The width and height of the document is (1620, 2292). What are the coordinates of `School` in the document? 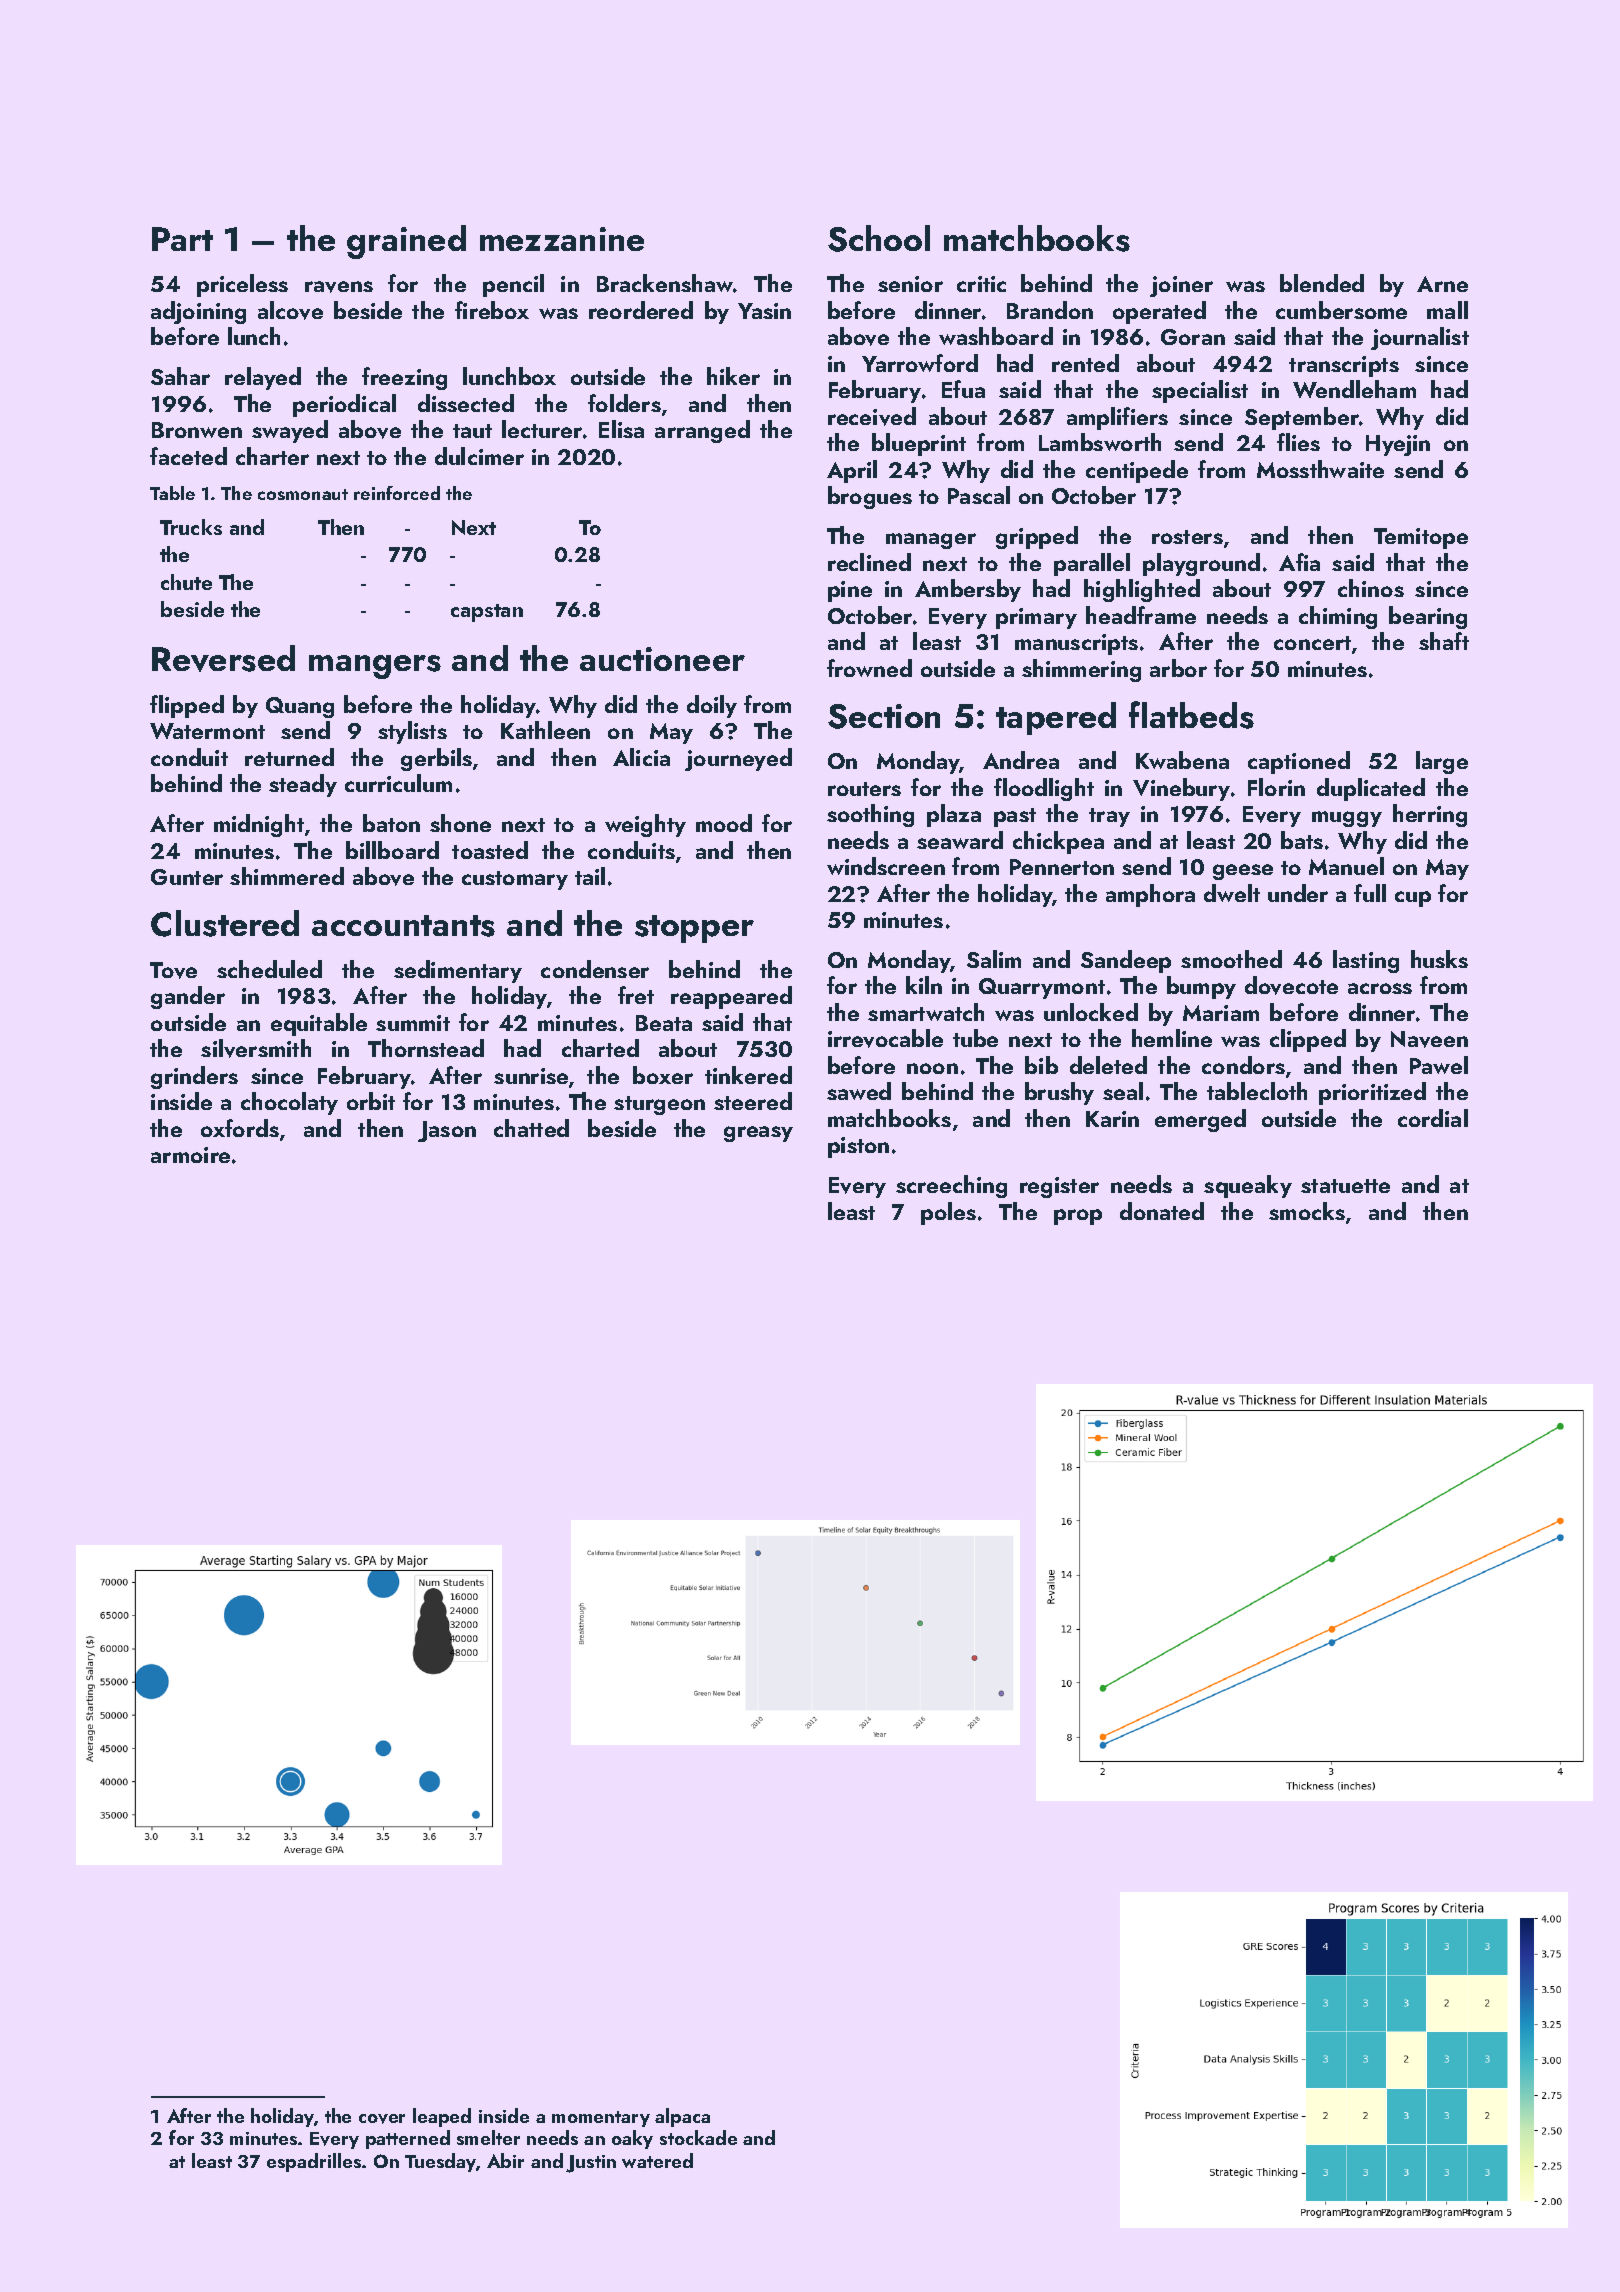 It's located at (879, 238).
